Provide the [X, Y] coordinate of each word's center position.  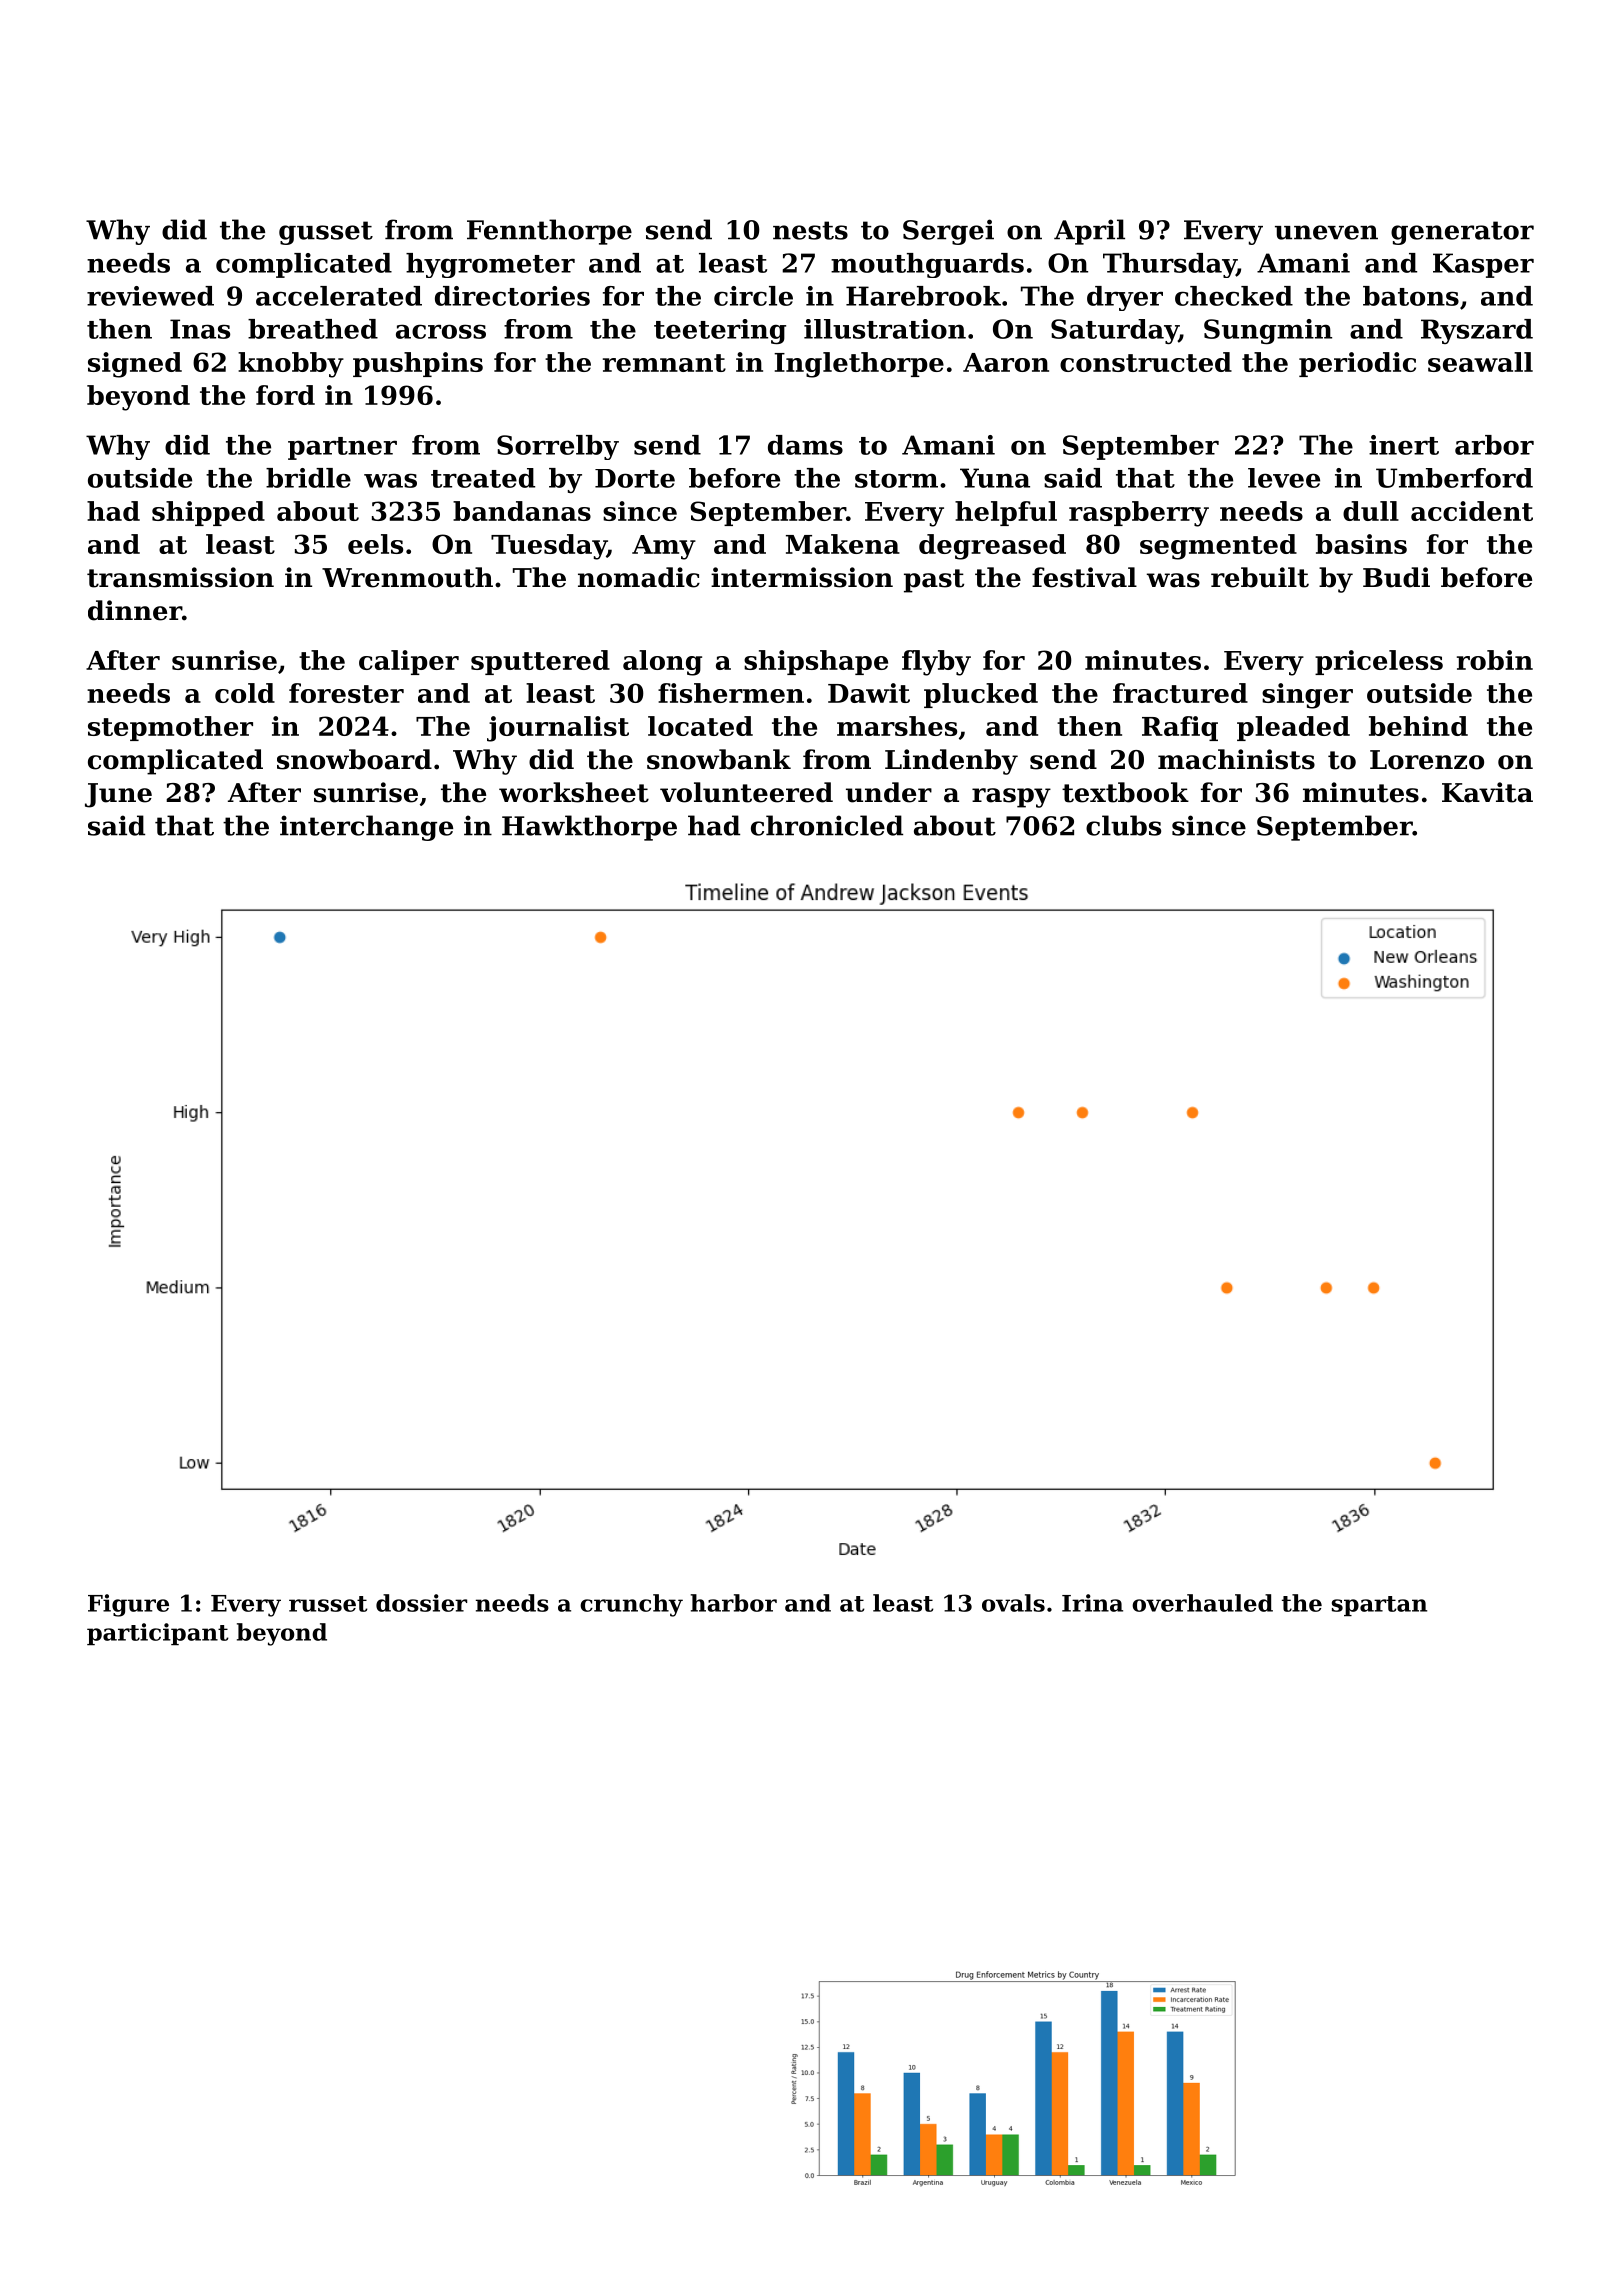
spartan [1379, 1606]
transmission [180, 577]
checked [1234, 296]
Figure [128, 1605]
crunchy [631, 1605]
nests [810, 230]
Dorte [635, 478]
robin [1495, 660]
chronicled [827, 825]
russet [328, 1604]
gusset [326, 233]
